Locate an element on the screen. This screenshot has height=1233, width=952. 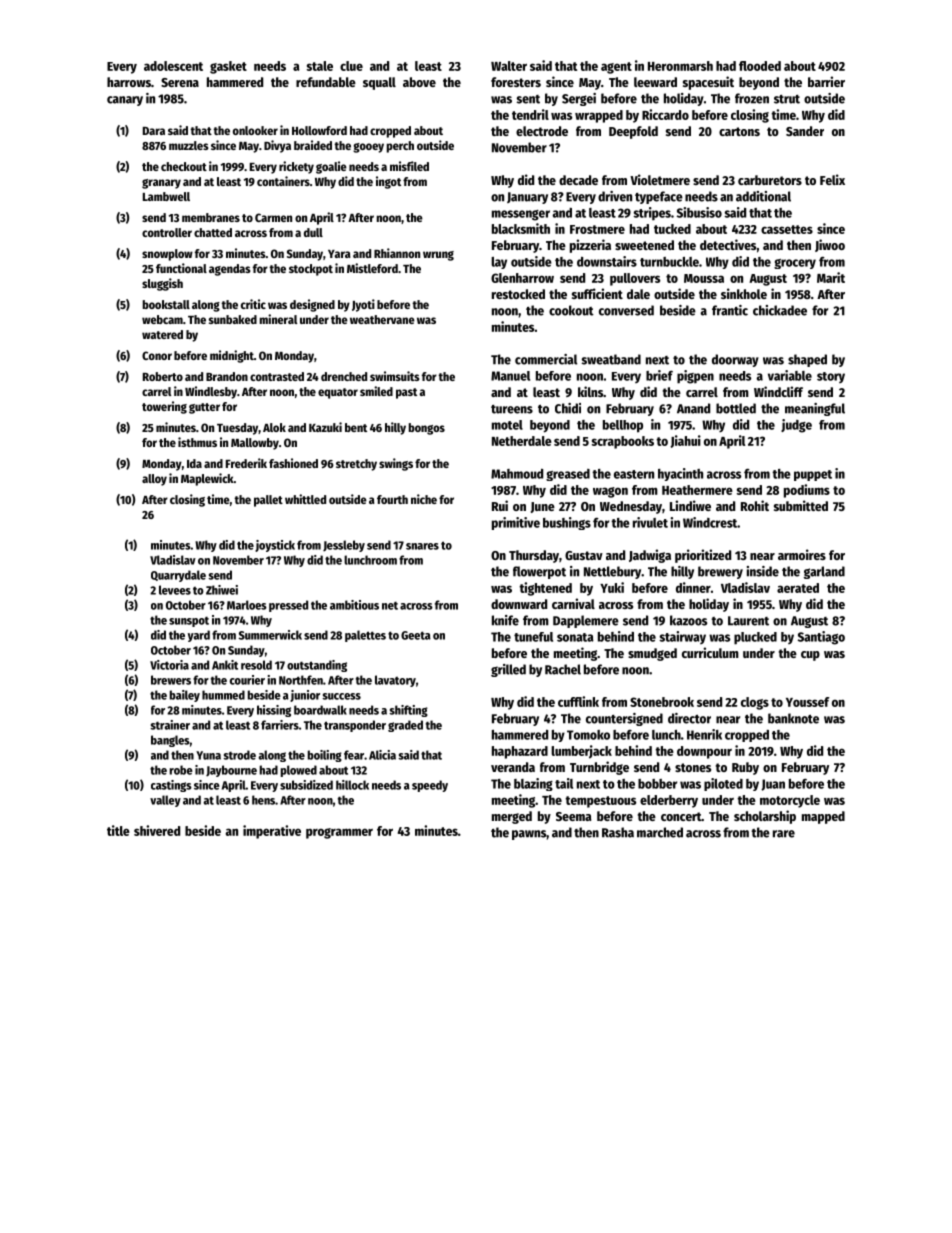
joystick is located at coordinates (275, 546).
